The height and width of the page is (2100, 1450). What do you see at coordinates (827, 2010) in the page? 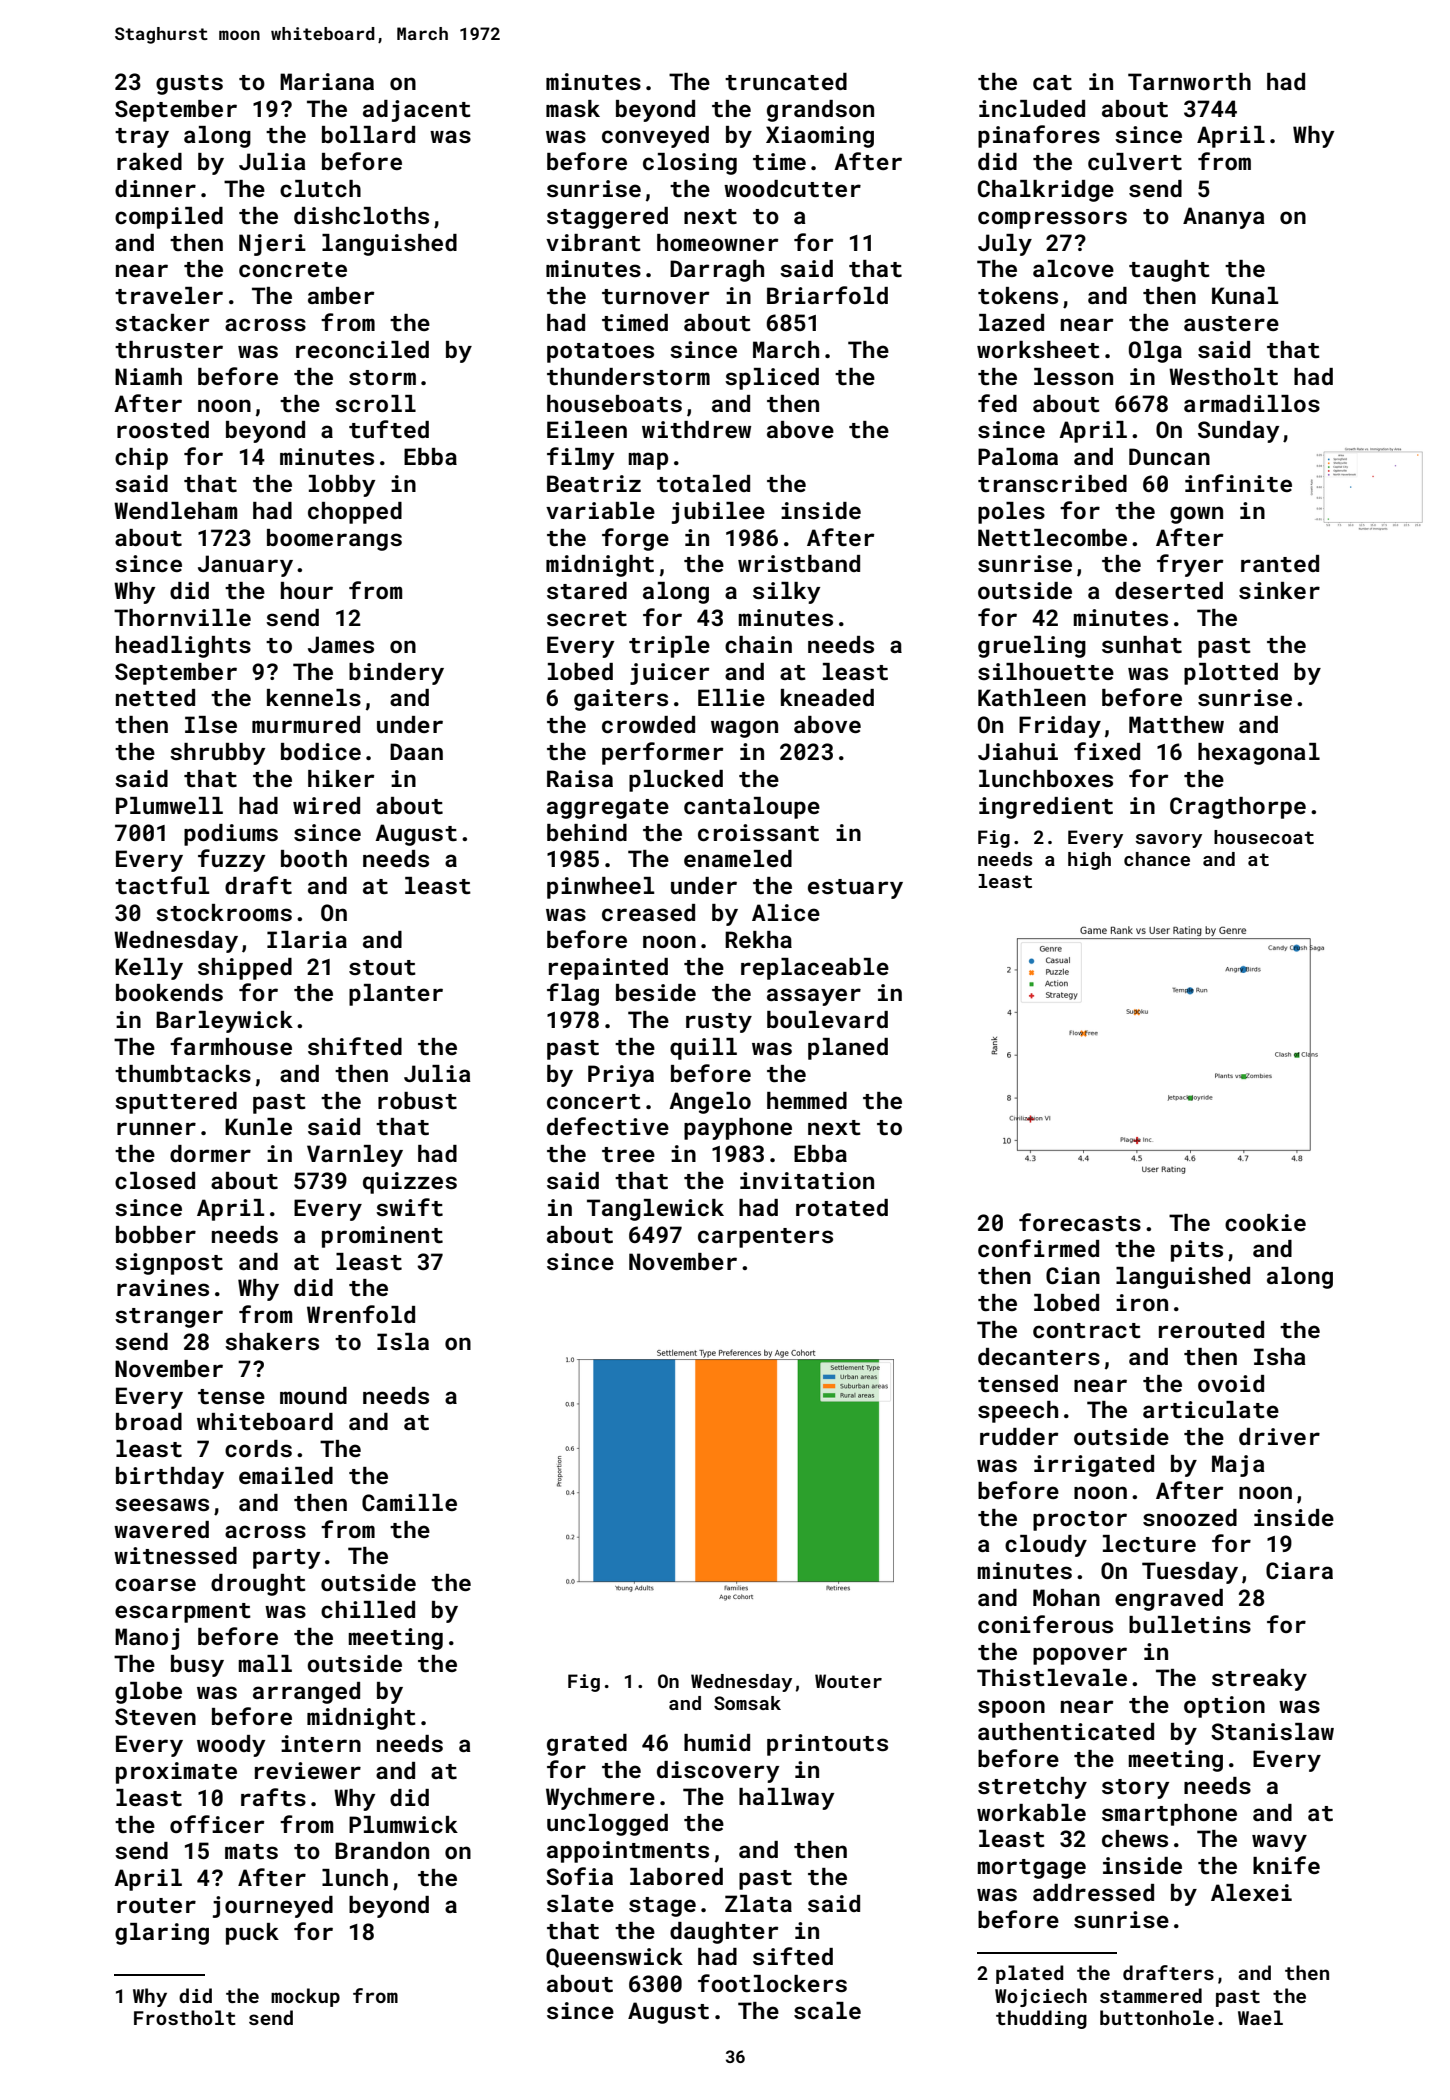
I see `scale` at bounding box center [827, 2010].
